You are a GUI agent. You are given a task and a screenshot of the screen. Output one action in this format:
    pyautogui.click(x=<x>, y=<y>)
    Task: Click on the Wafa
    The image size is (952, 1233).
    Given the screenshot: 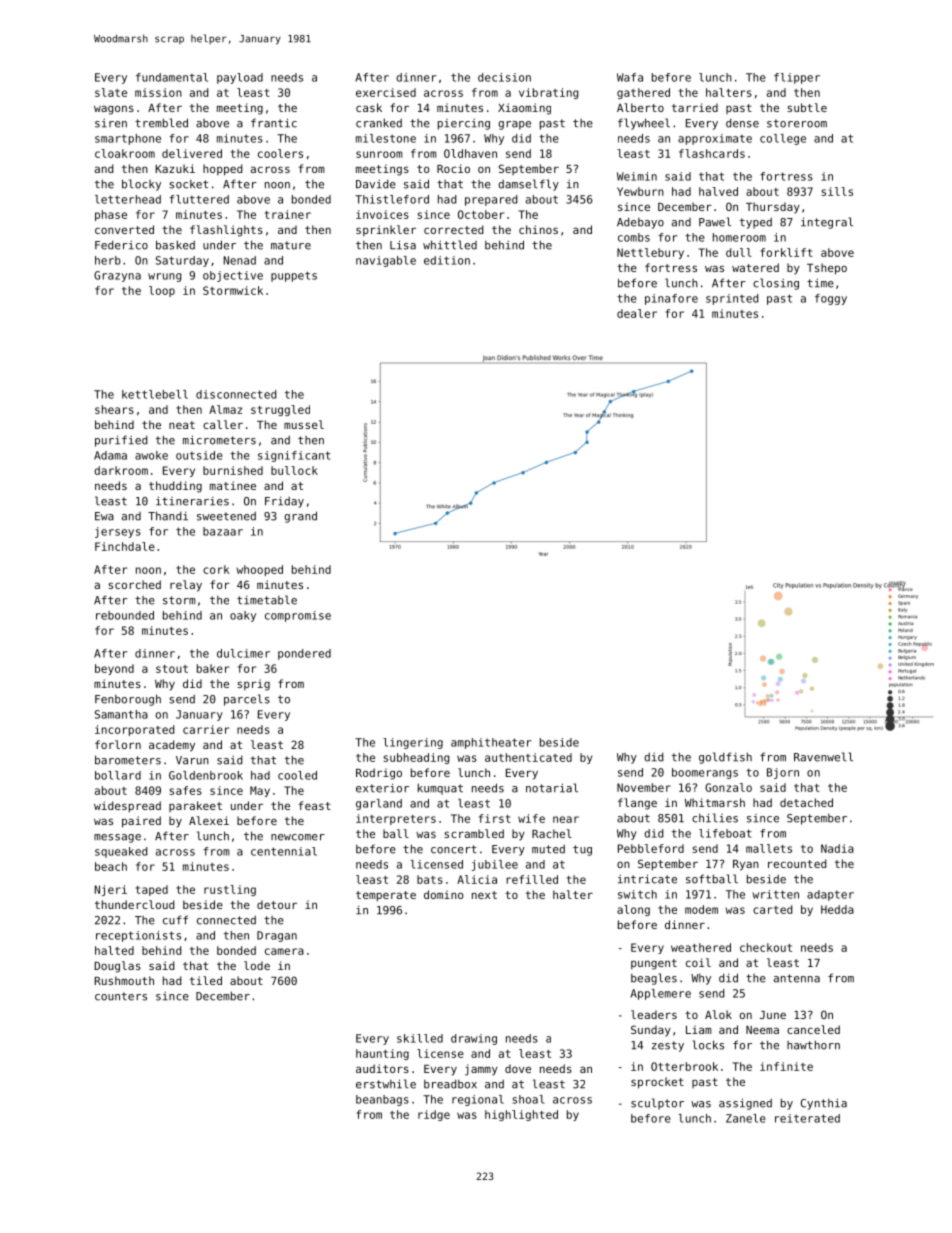 What is the action you would take?
    pyautogui.click(x=630, y=77)
